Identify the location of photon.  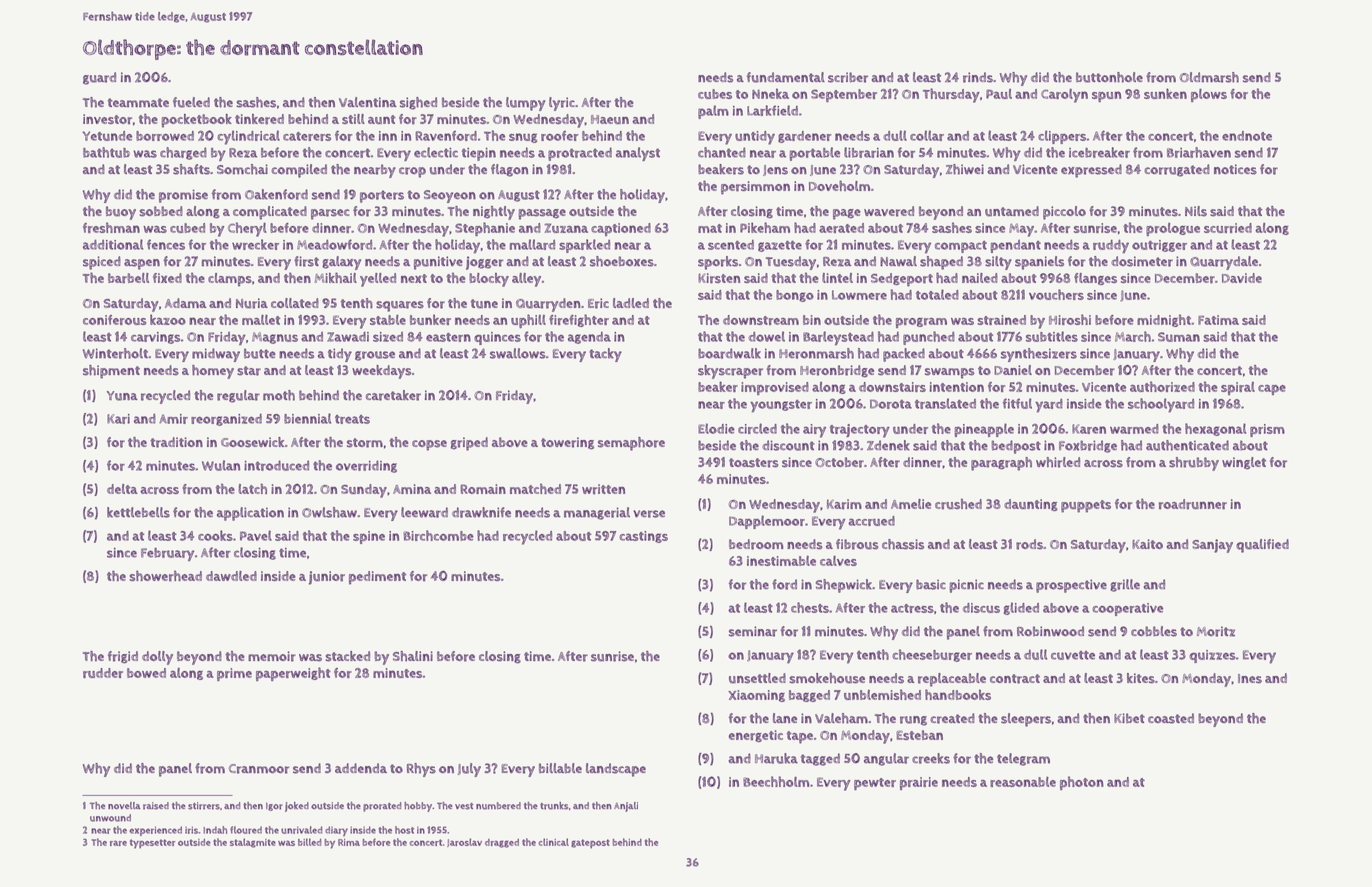
(1082, 783).
